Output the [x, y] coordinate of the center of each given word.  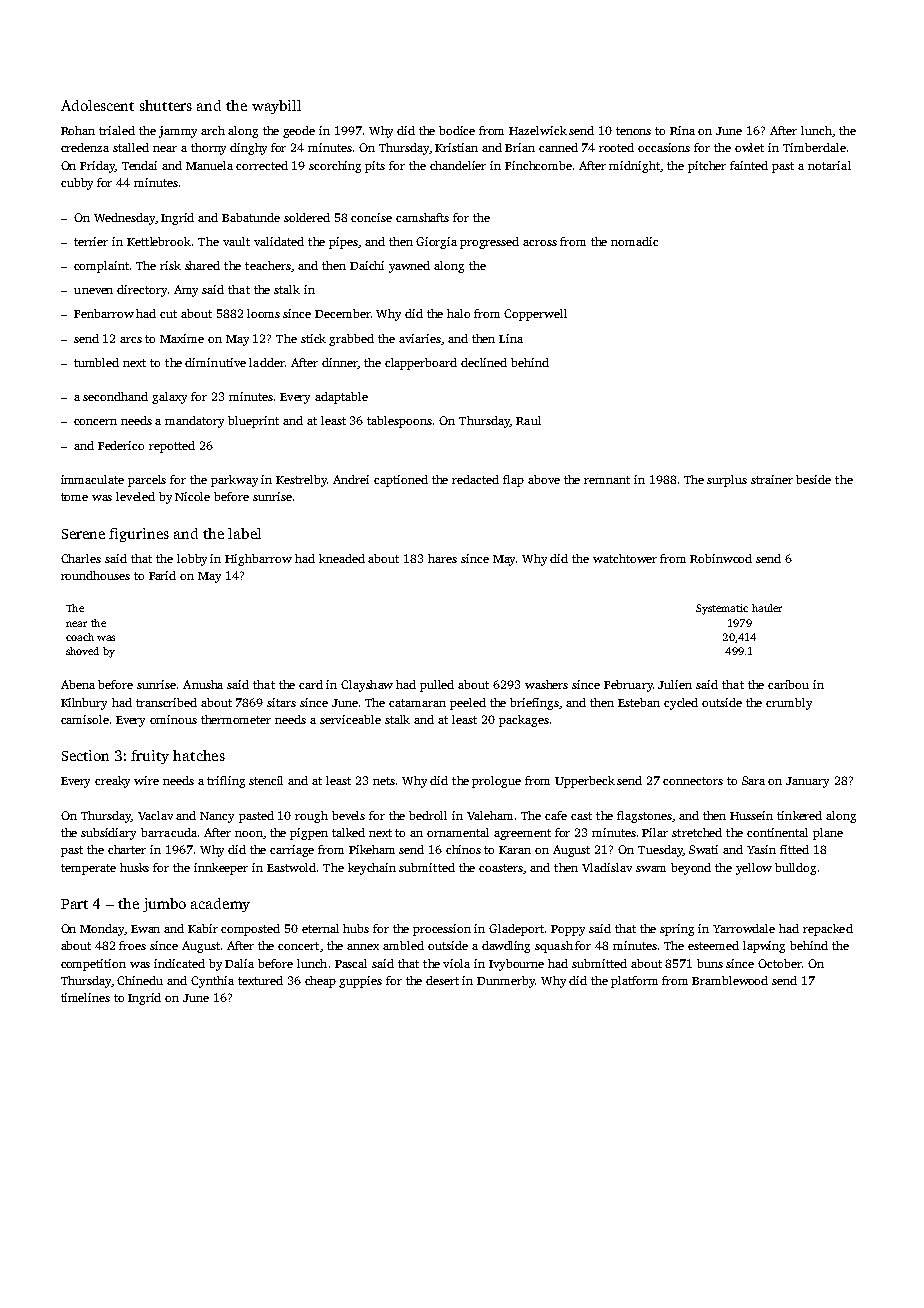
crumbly [789, 704]
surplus [727, 481]
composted [250, 930]
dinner [340, 363]
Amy [186, 291]
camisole [85, 719]
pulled [437, 686]
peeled [468, 704]
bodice [457, 130]
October [780, 963]
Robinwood [721, 558]
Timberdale [814, 147]
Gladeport [516, 930]
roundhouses [95, 575]
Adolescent [97, 105]
